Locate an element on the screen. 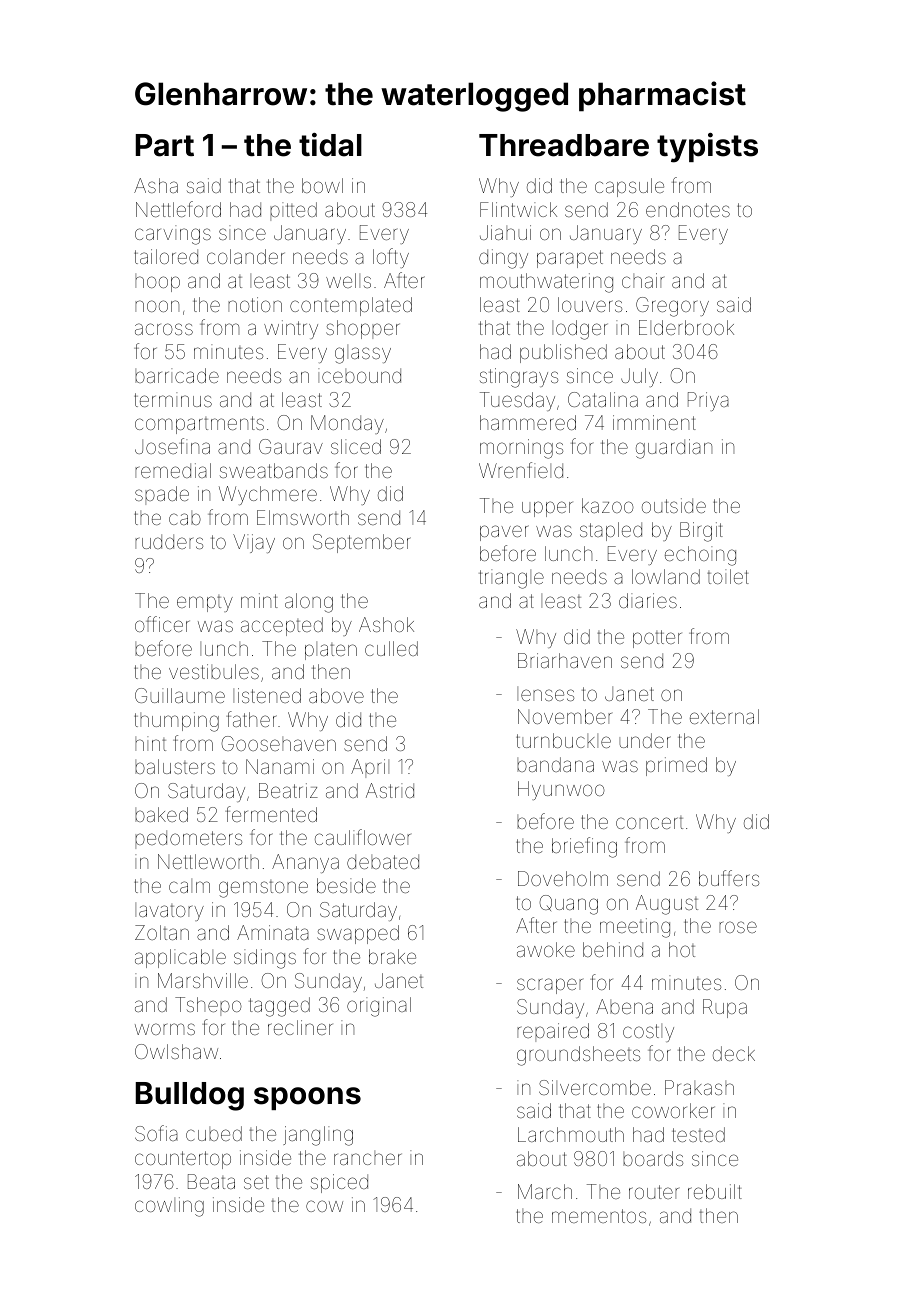  Threadbare is located at coordinates (564, 145).
